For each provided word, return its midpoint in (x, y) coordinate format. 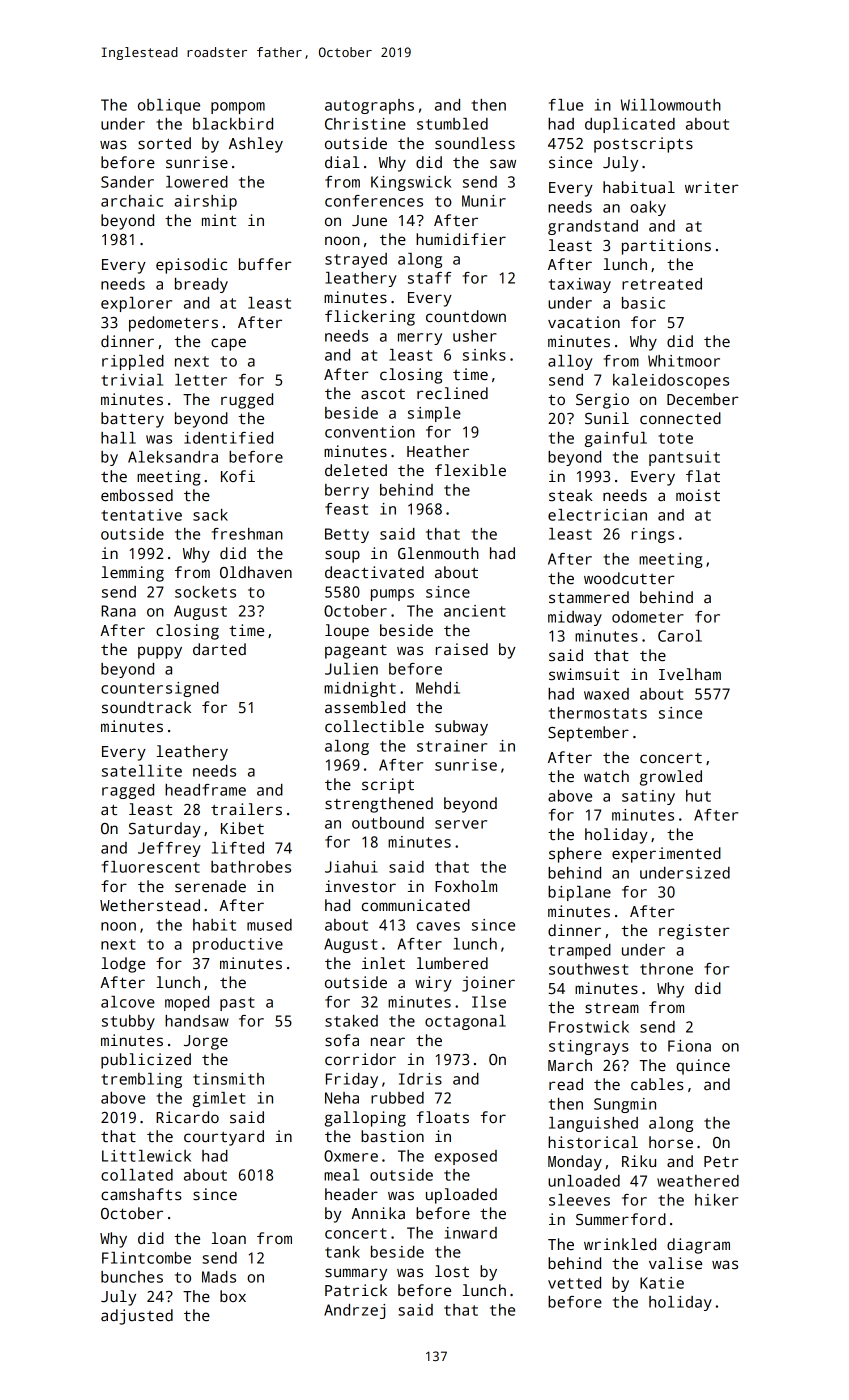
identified (228, 438)
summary (356, 1274)
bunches (132, 1277)
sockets (205, 592)
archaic (132, 201)
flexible (470, 470)
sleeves (579, 1200)
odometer (648, 617)
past (237, 1004)
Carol (680, 636)
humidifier (461, 239)
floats (442, 1117)
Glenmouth (438, 553)
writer (712, 187)
